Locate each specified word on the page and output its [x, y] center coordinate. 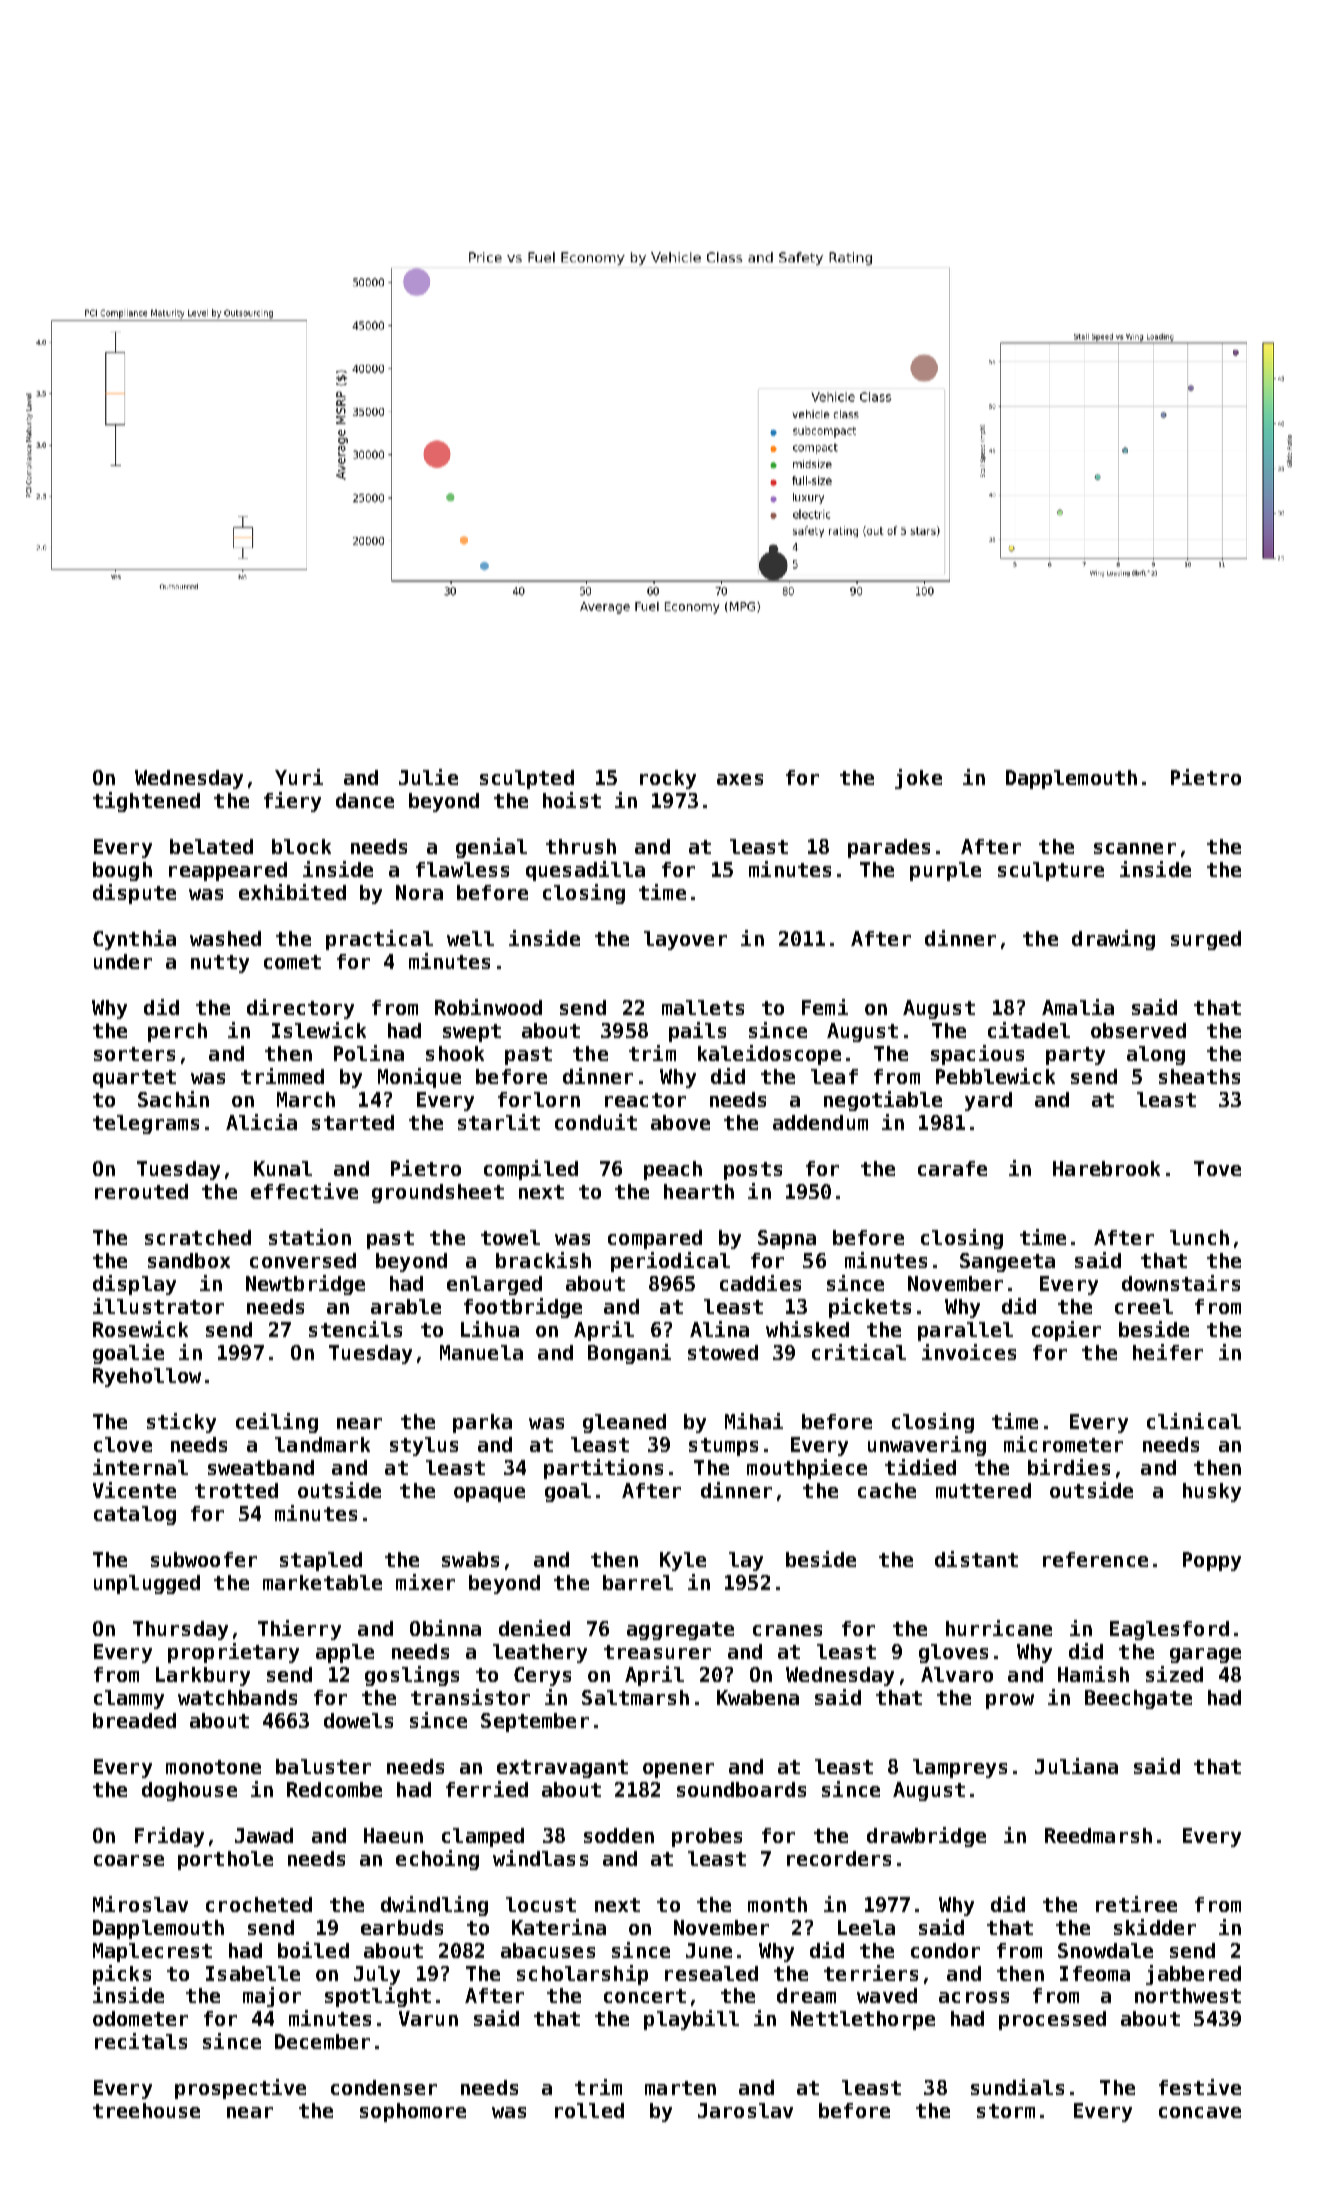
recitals [141, 2041]
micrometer [1063, 1444]
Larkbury [203, 1676]
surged [1206, 940]
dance [365, 800]
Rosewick [140, 1329]
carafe [952, 1168]
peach [673, 1170]
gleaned [624, 1423]
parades [889, 848]
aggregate [680, 1631]
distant [976, 1559]
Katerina [559, 1927]
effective [304, 1191]
